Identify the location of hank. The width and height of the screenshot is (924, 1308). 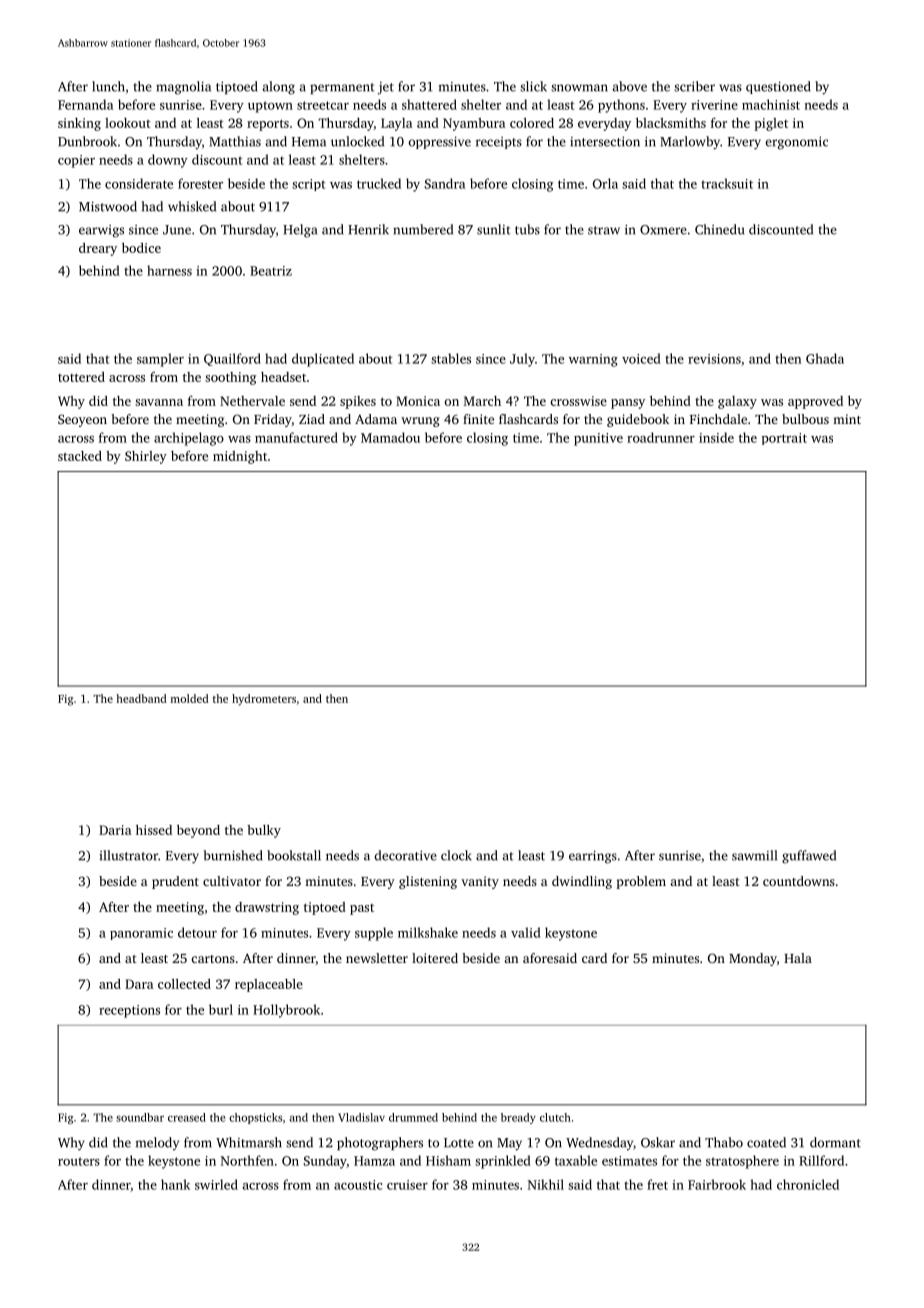
(175, 1184).
